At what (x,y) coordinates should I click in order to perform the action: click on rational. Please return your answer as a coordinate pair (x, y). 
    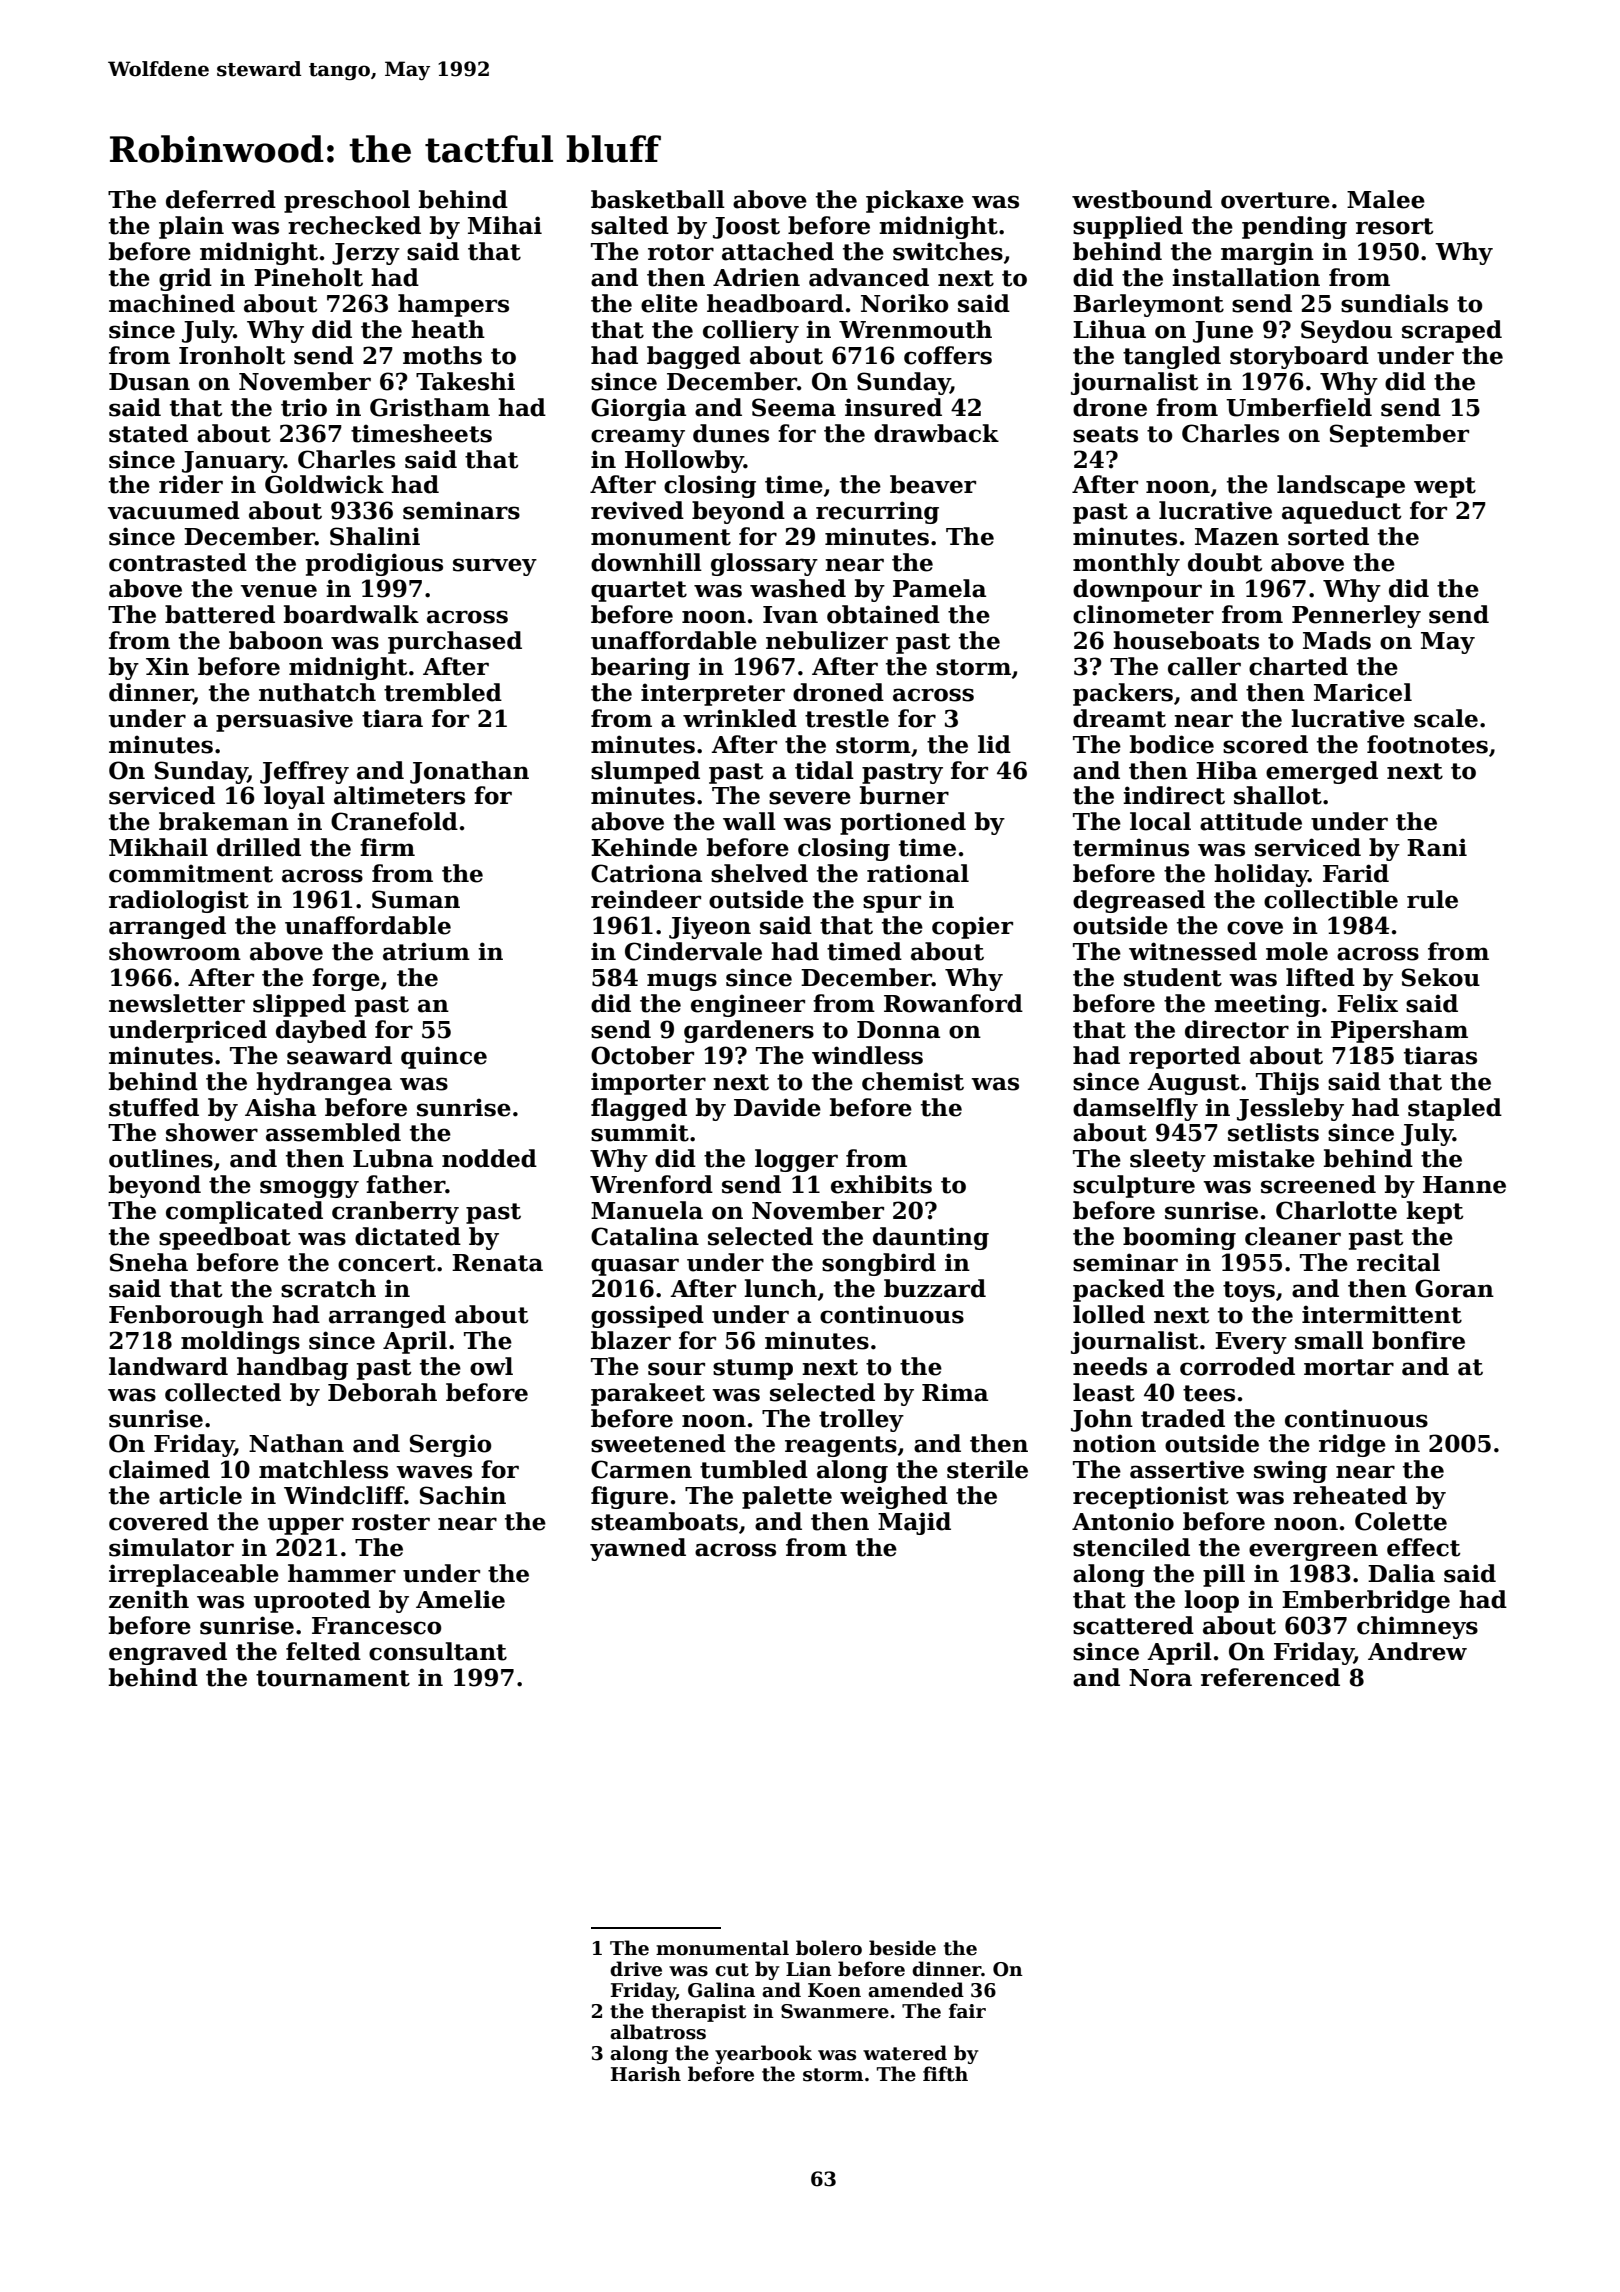
    Looking at the image, I should click on (918, 873).
